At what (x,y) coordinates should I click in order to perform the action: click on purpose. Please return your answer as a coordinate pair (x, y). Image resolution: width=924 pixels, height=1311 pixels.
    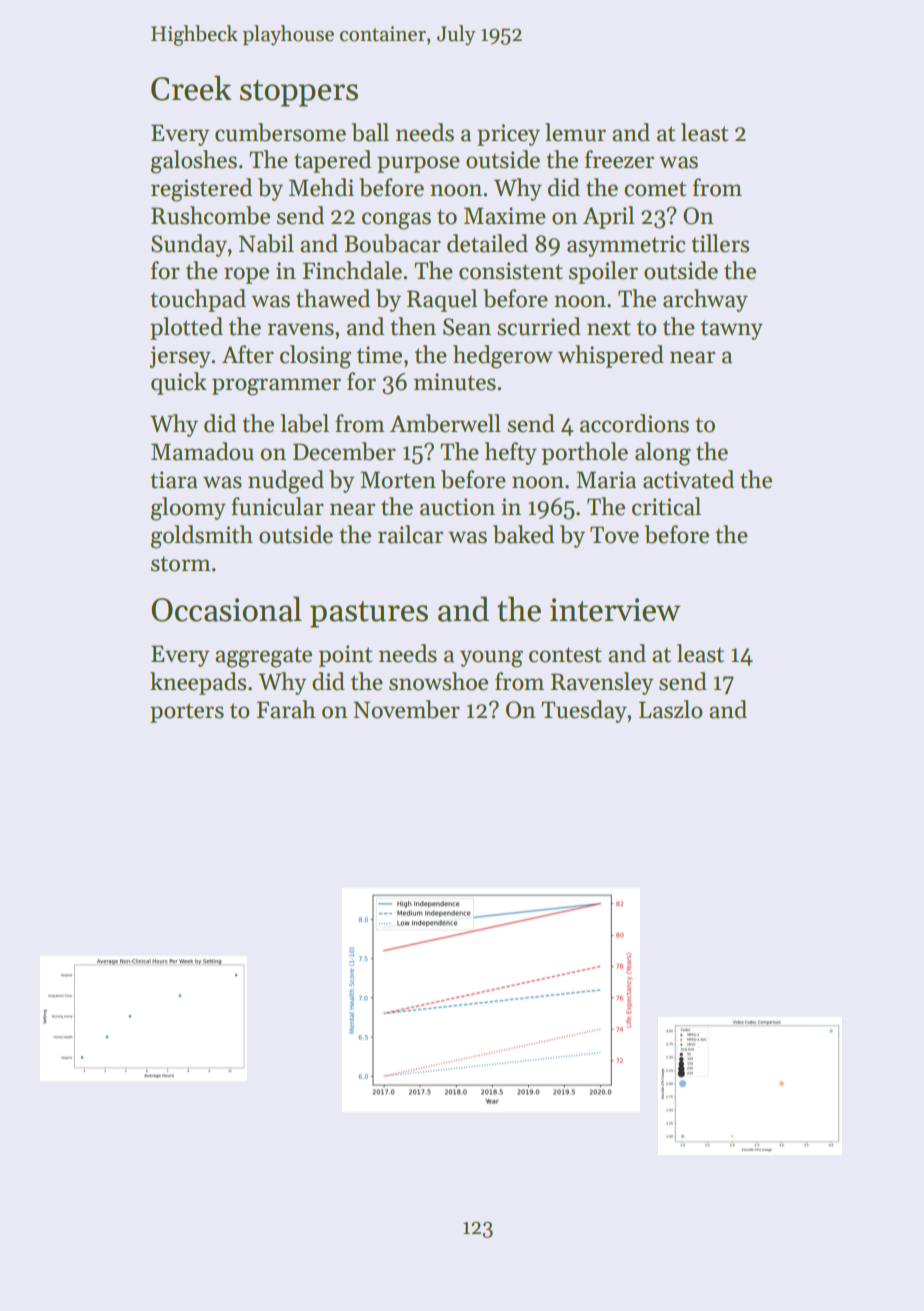
    Looking at the image, I should click on (418, 164).
